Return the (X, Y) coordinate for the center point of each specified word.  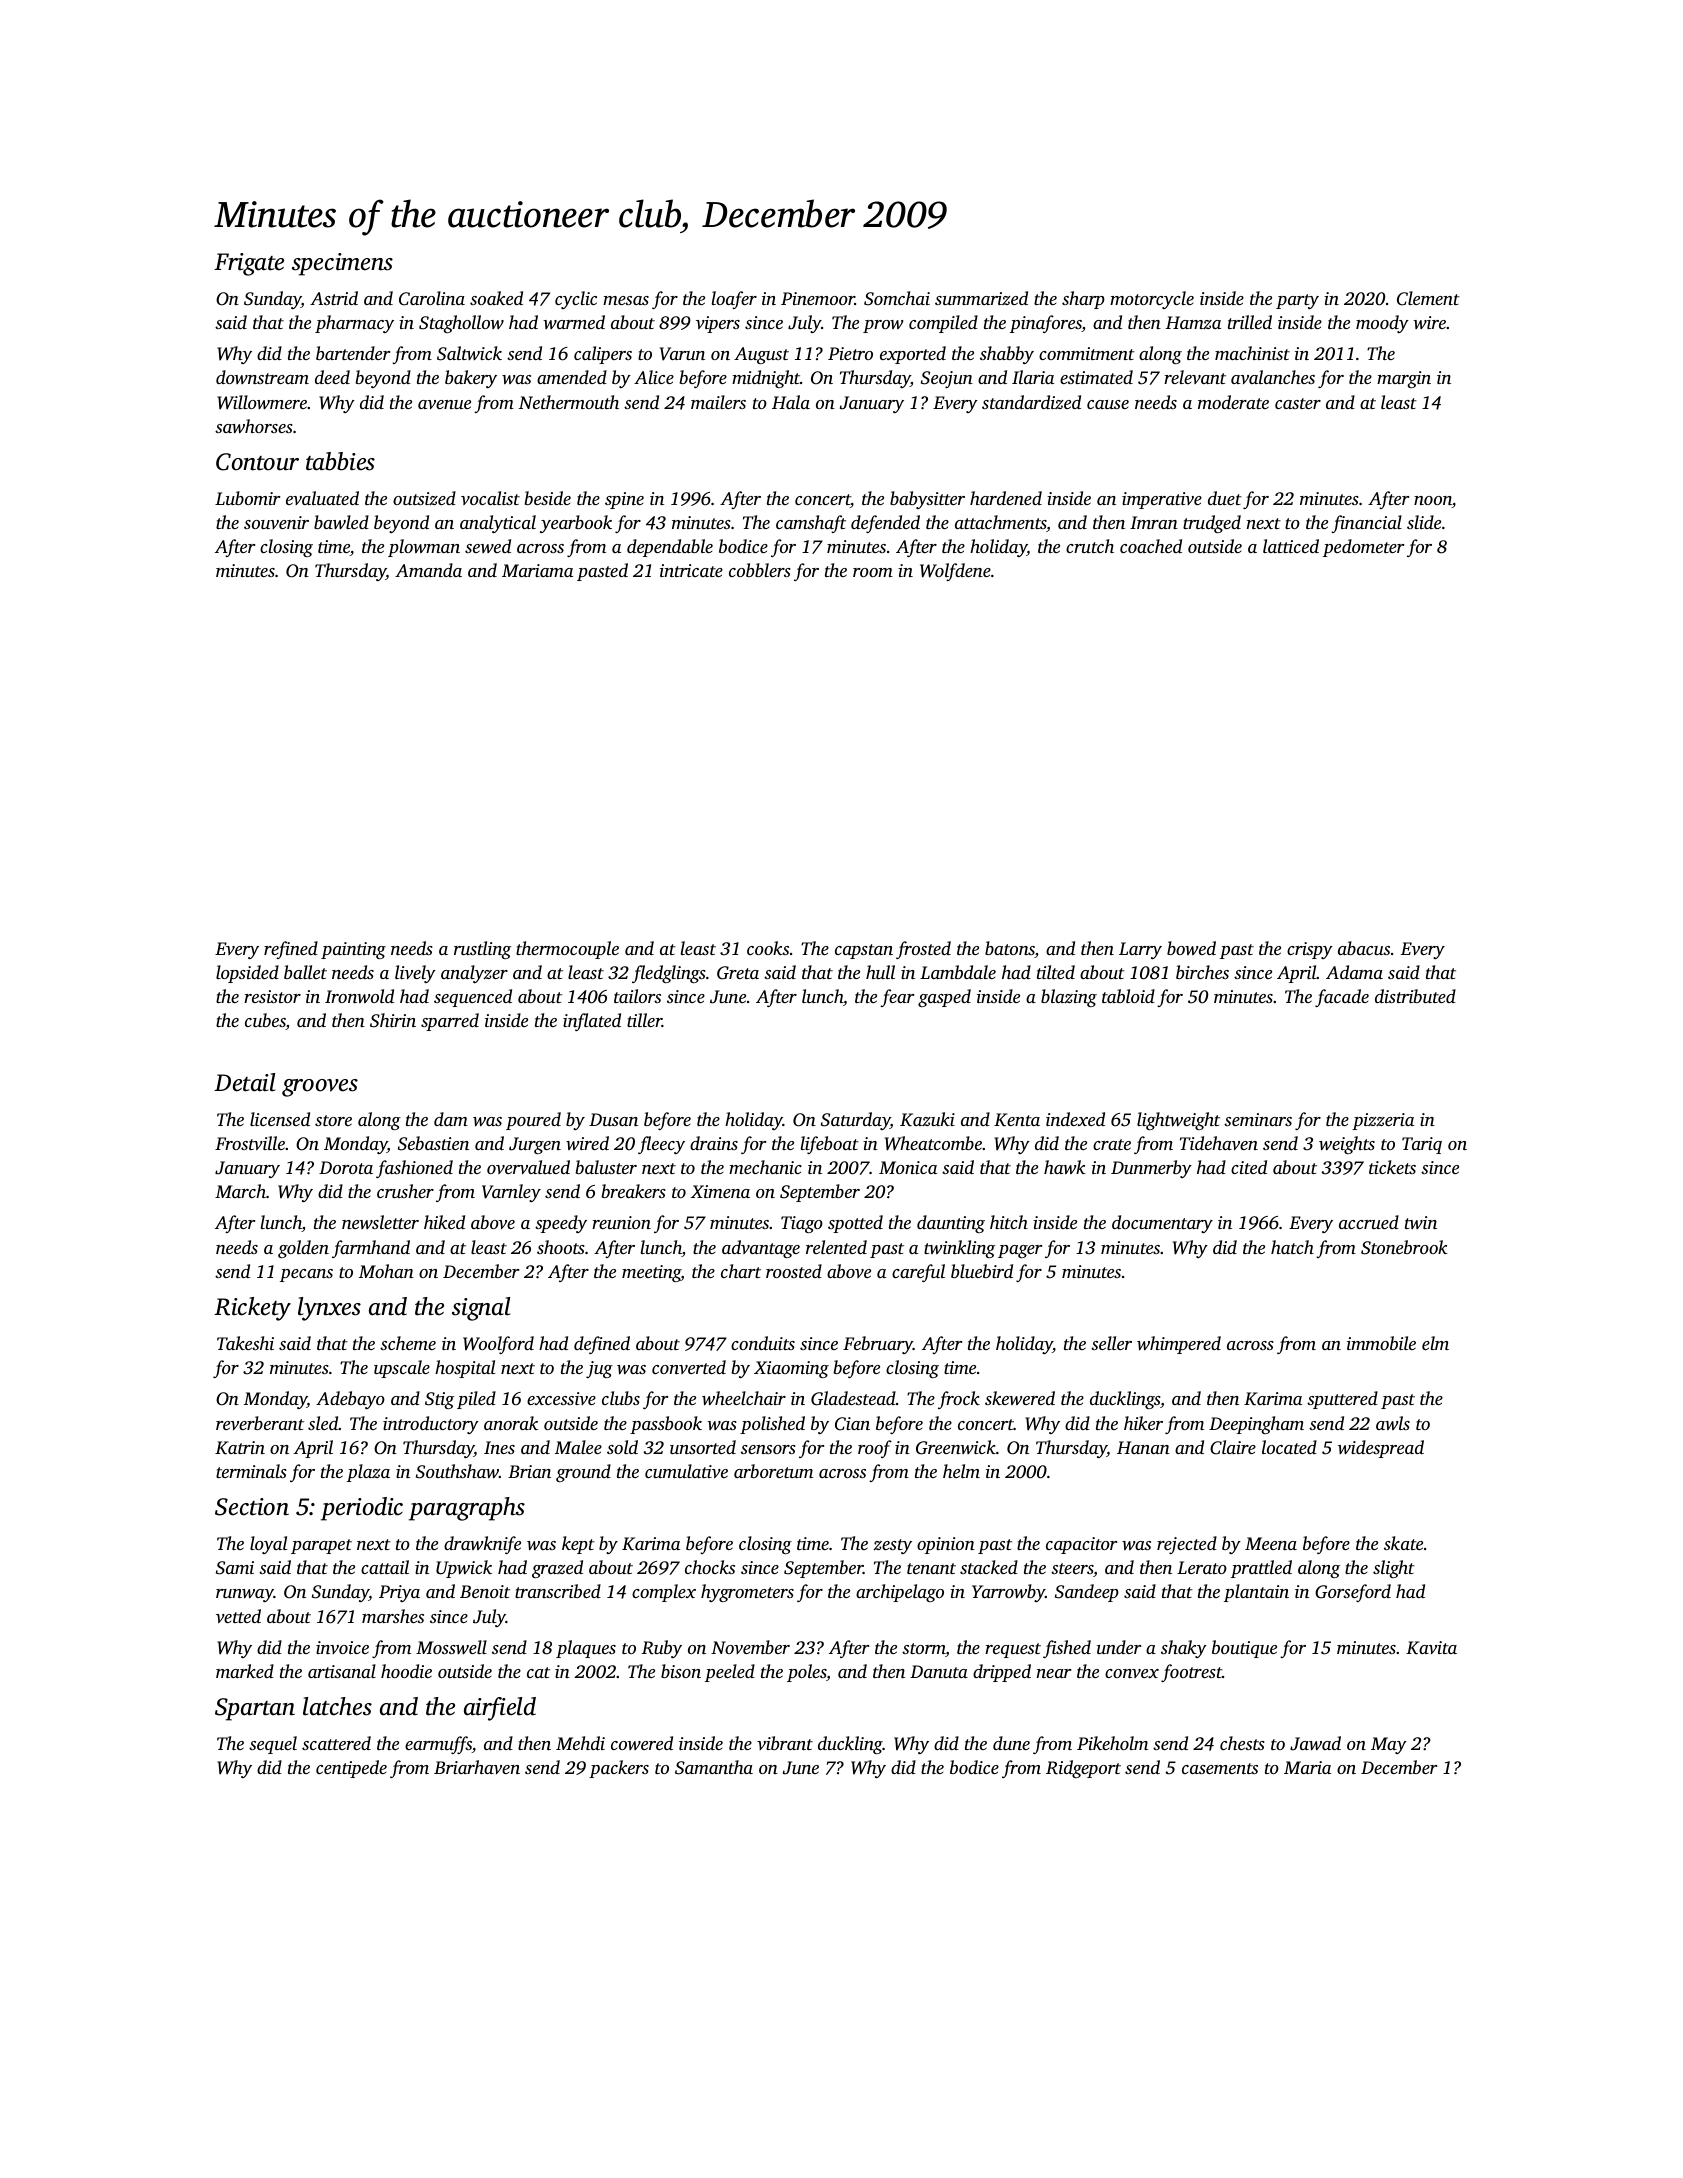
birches (1202, 972)
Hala (791, 402)
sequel (273, 1745)
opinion (946, 1545)
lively (415, 974)
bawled (341, 522)
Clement (1428, 298)
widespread (1381, 1449)
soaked (496, 298)
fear (897, 998)
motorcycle (1152, 300)
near (1054, 1673)
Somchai (897, 298)
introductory (431, 1425)
